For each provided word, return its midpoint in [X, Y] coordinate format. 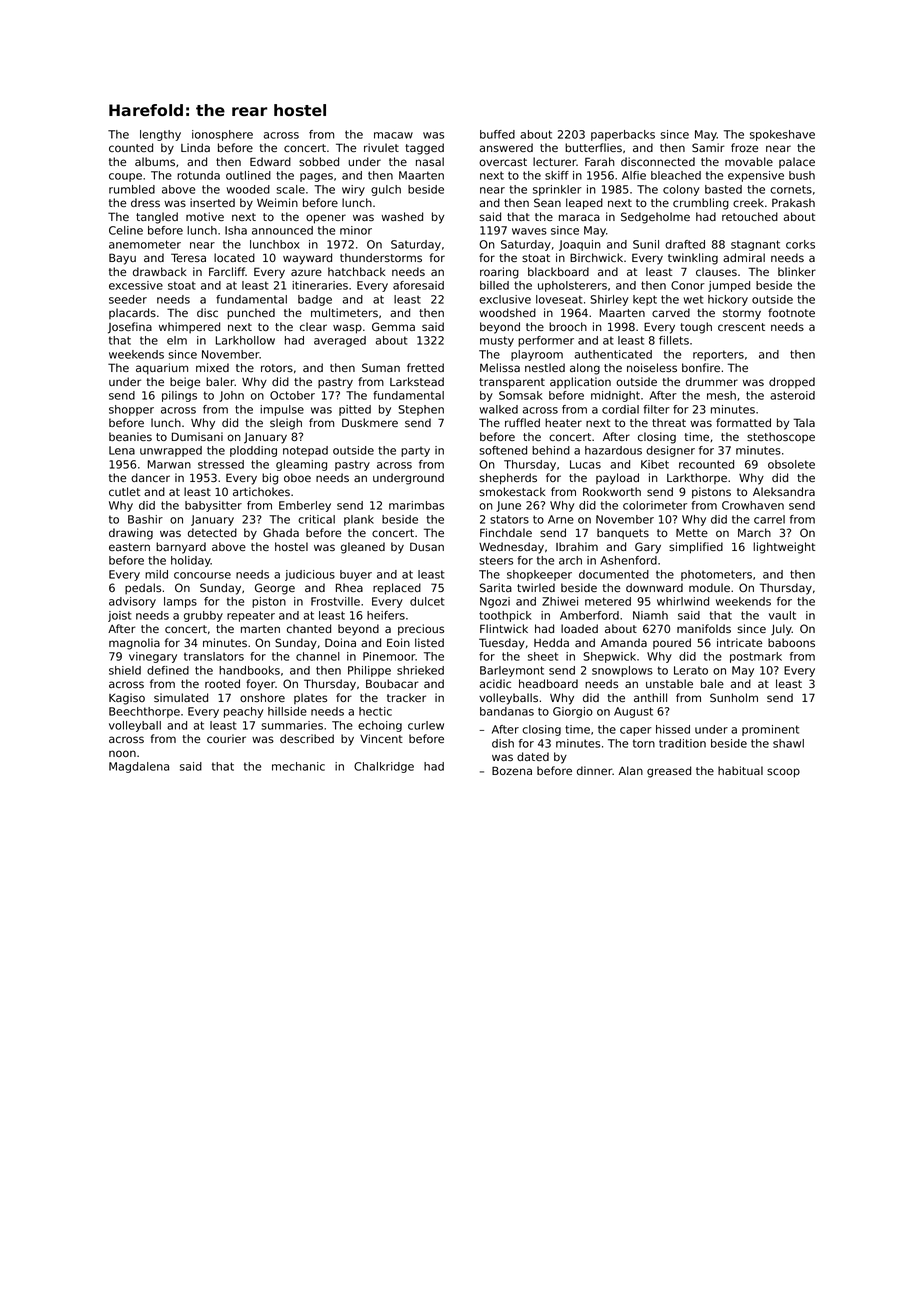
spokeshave [782, 135]
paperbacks [623, 135]
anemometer [145, 244]
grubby [203, 616]
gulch [386, 190]
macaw [393, 135]
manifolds [704, 628]
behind [551, 450]
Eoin [398, 642]
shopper [131, 410]
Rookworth [612, 491]
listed [429, 642]
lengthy [160, 135]
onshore [262, 697]
